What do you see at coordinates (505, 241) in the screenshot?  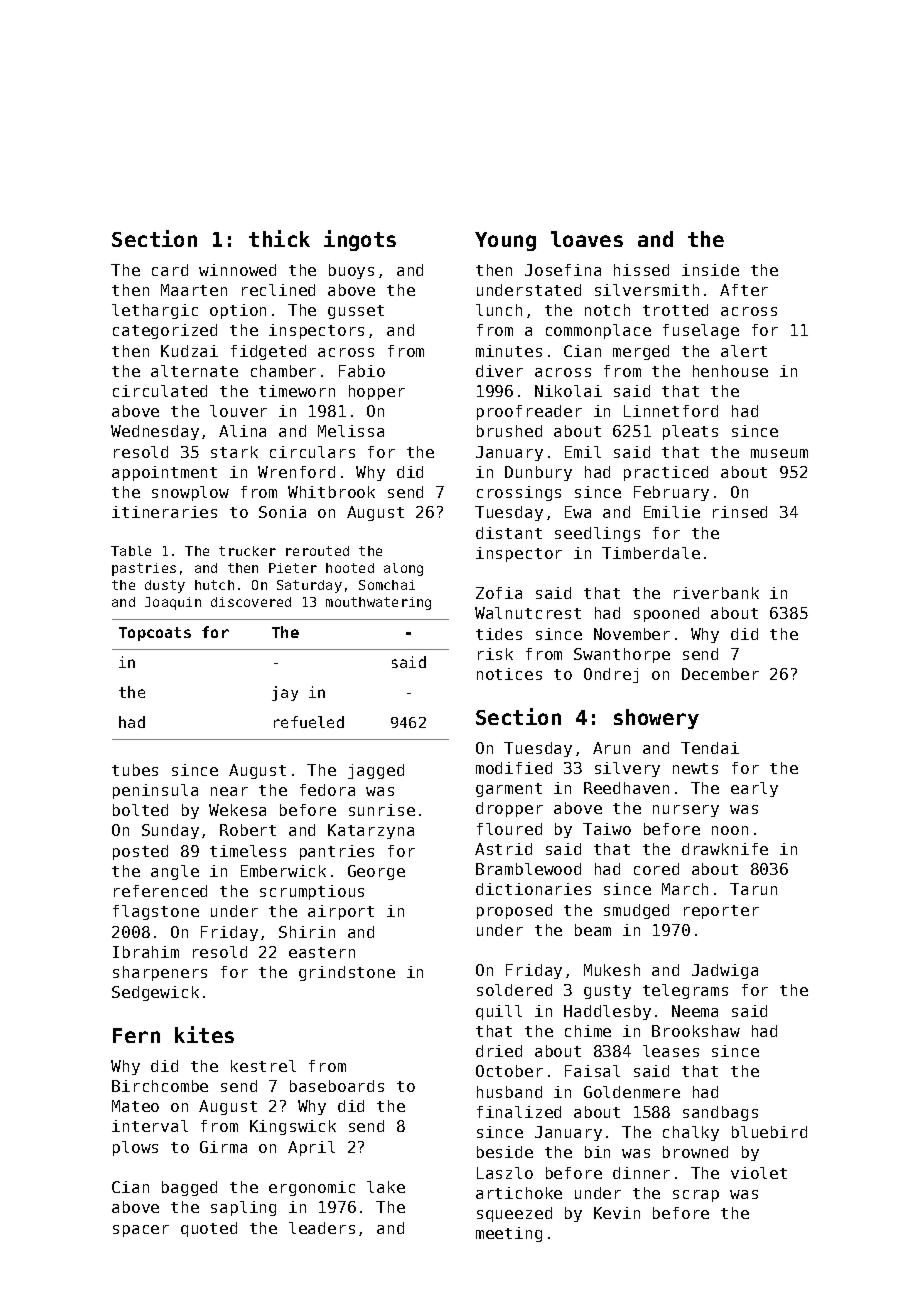 I see `Young` at bounding box center [505, 241].
